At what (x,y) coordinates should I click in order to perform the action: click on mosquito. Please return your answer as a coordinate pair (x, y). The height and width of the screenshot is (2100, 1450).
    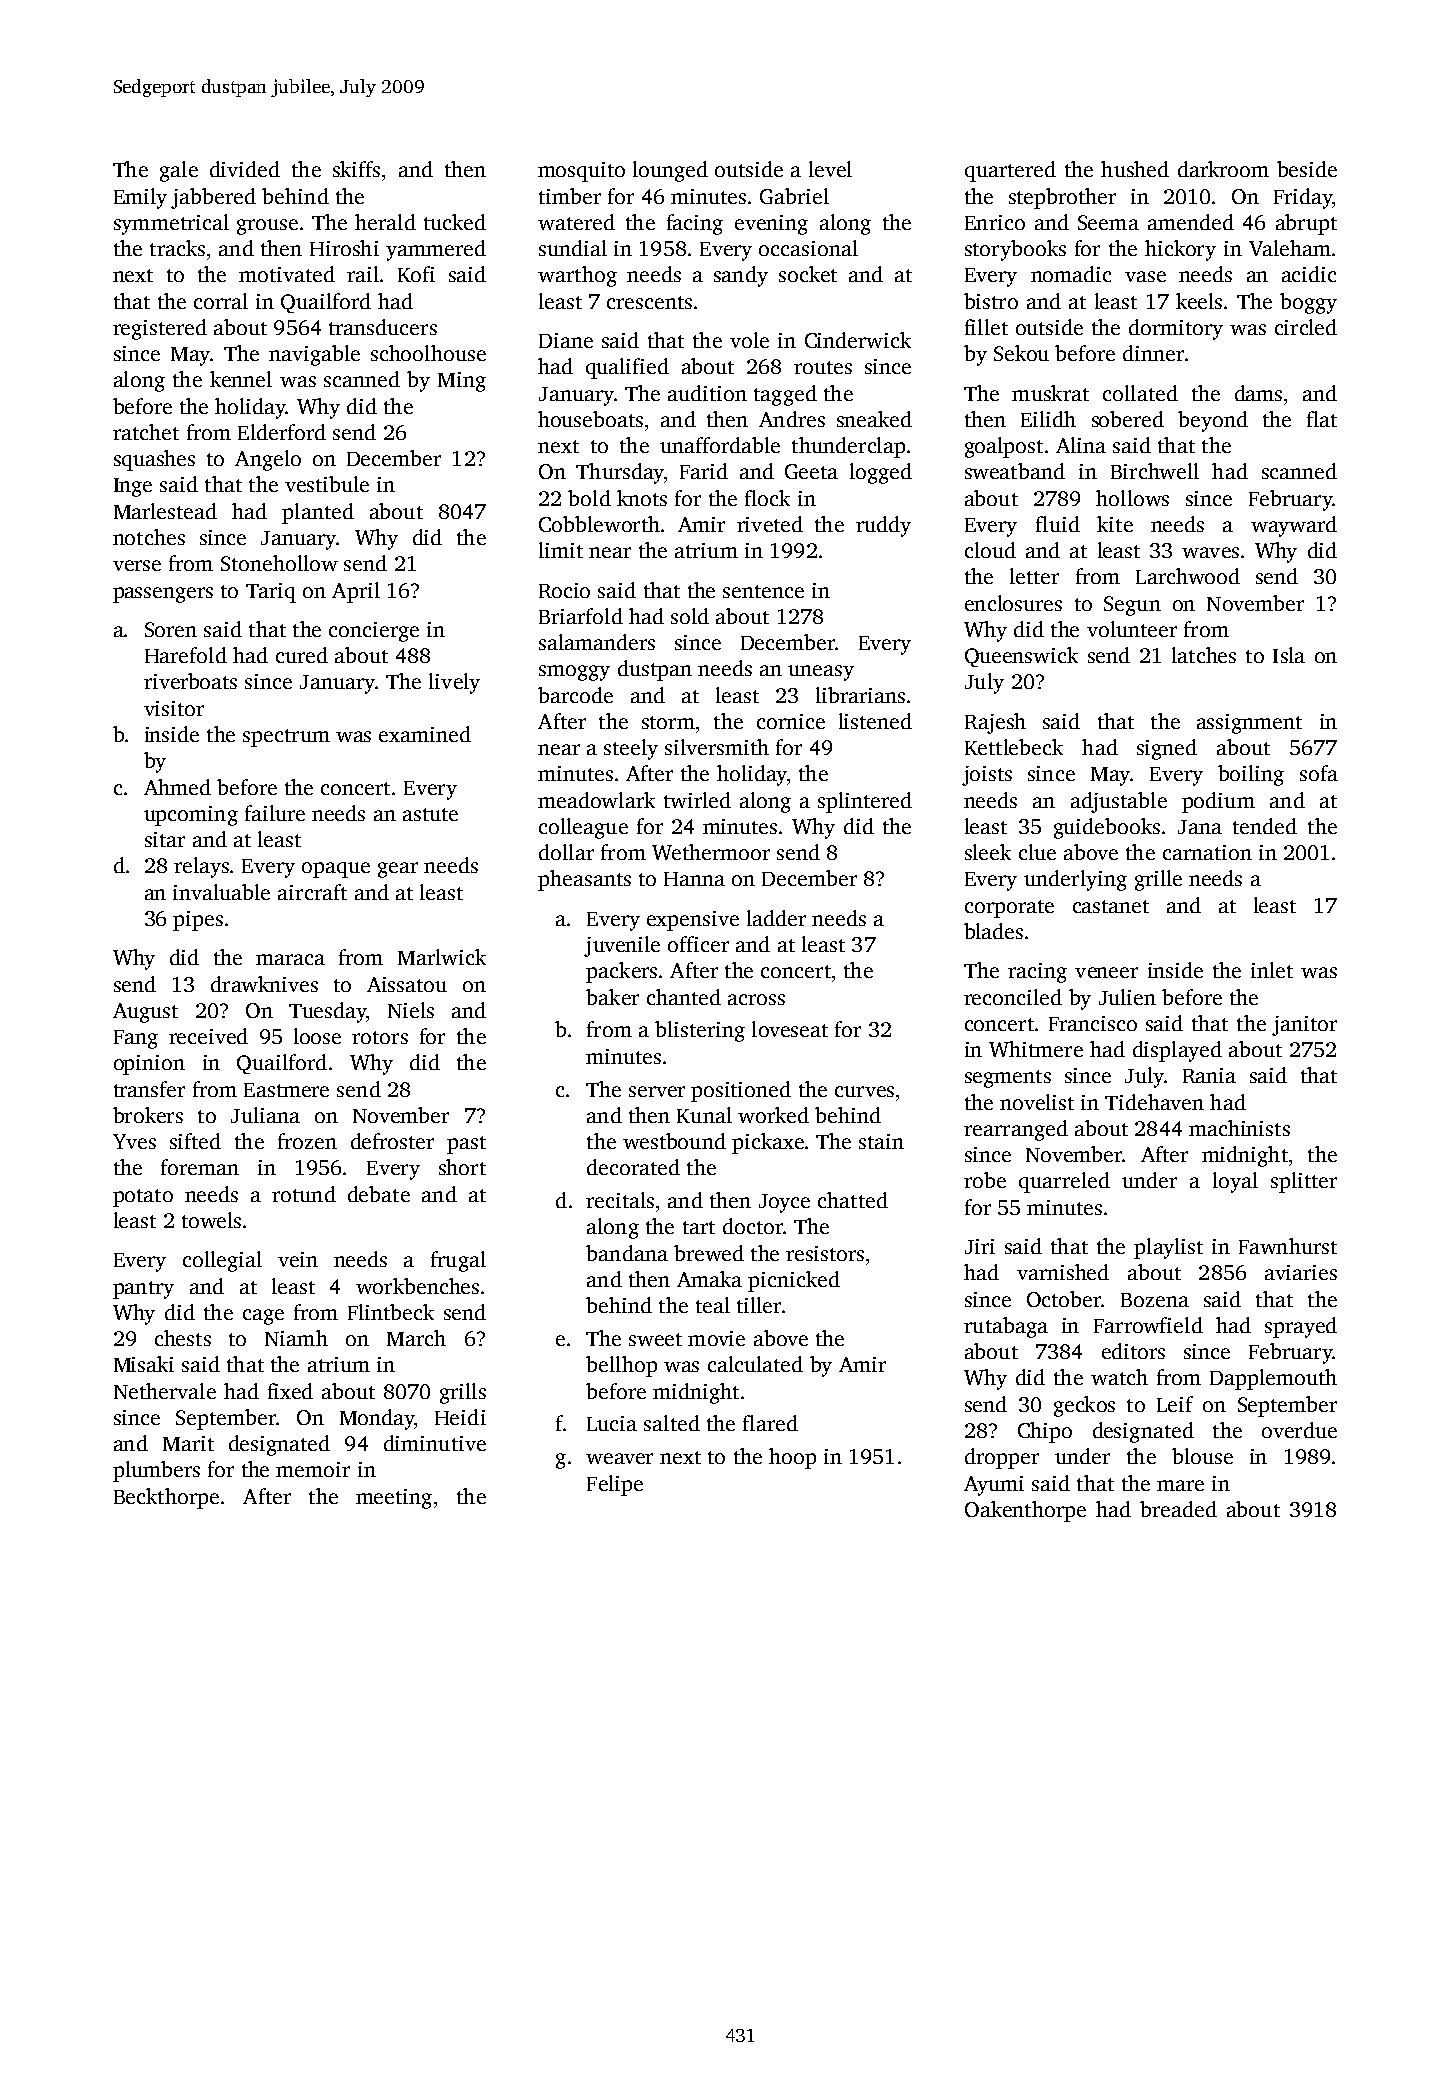
    Looking at the image, I should click on (581, 172).
